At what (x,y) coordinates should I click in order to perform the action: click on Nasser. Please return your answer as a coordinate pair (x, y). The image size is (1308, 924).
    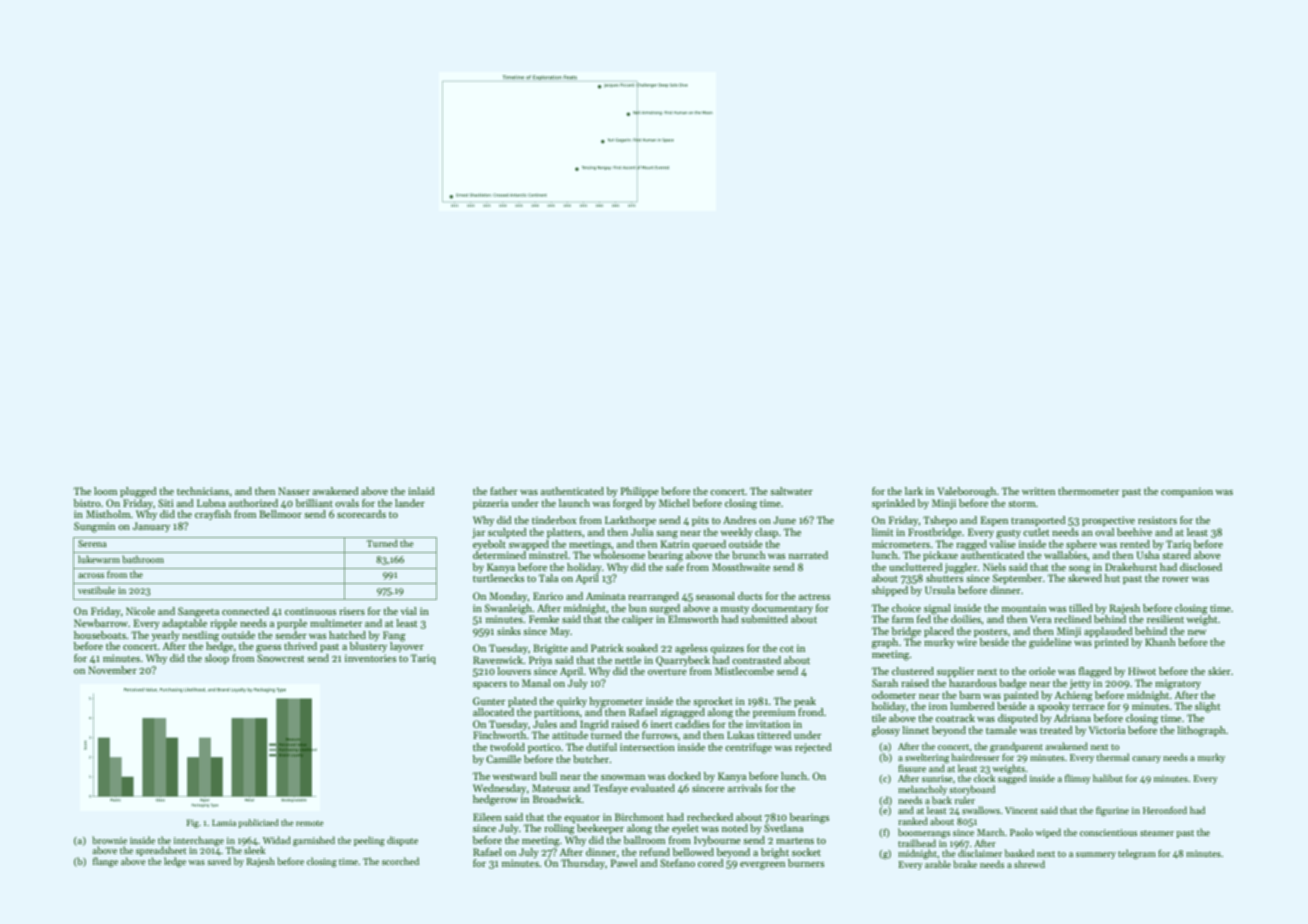
    Looking at the image, I should click on (294, 491).
